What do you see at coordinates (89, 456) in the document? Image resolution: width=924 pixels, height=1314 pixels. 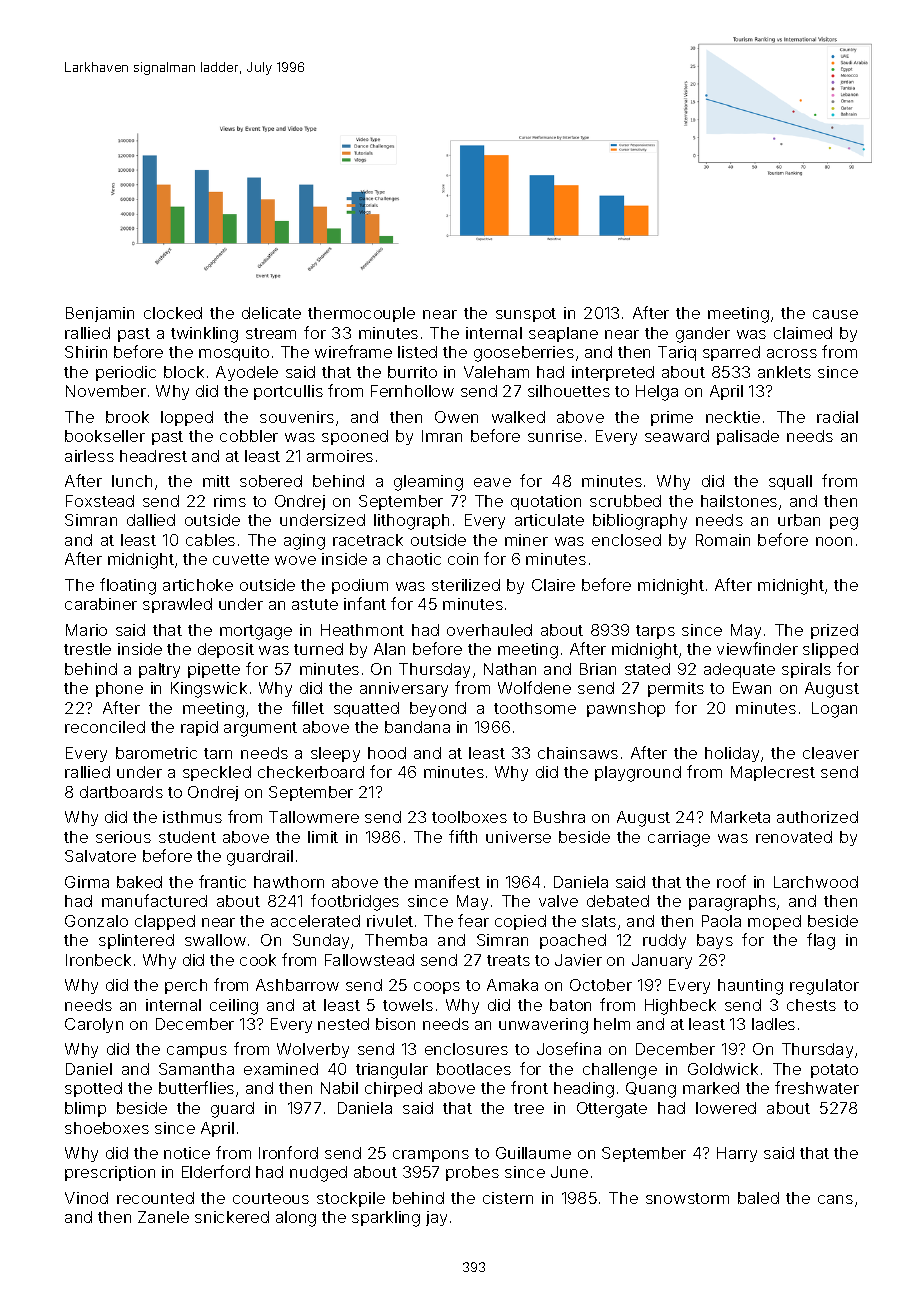 I see `airless` at bounding box center [89, 456].
